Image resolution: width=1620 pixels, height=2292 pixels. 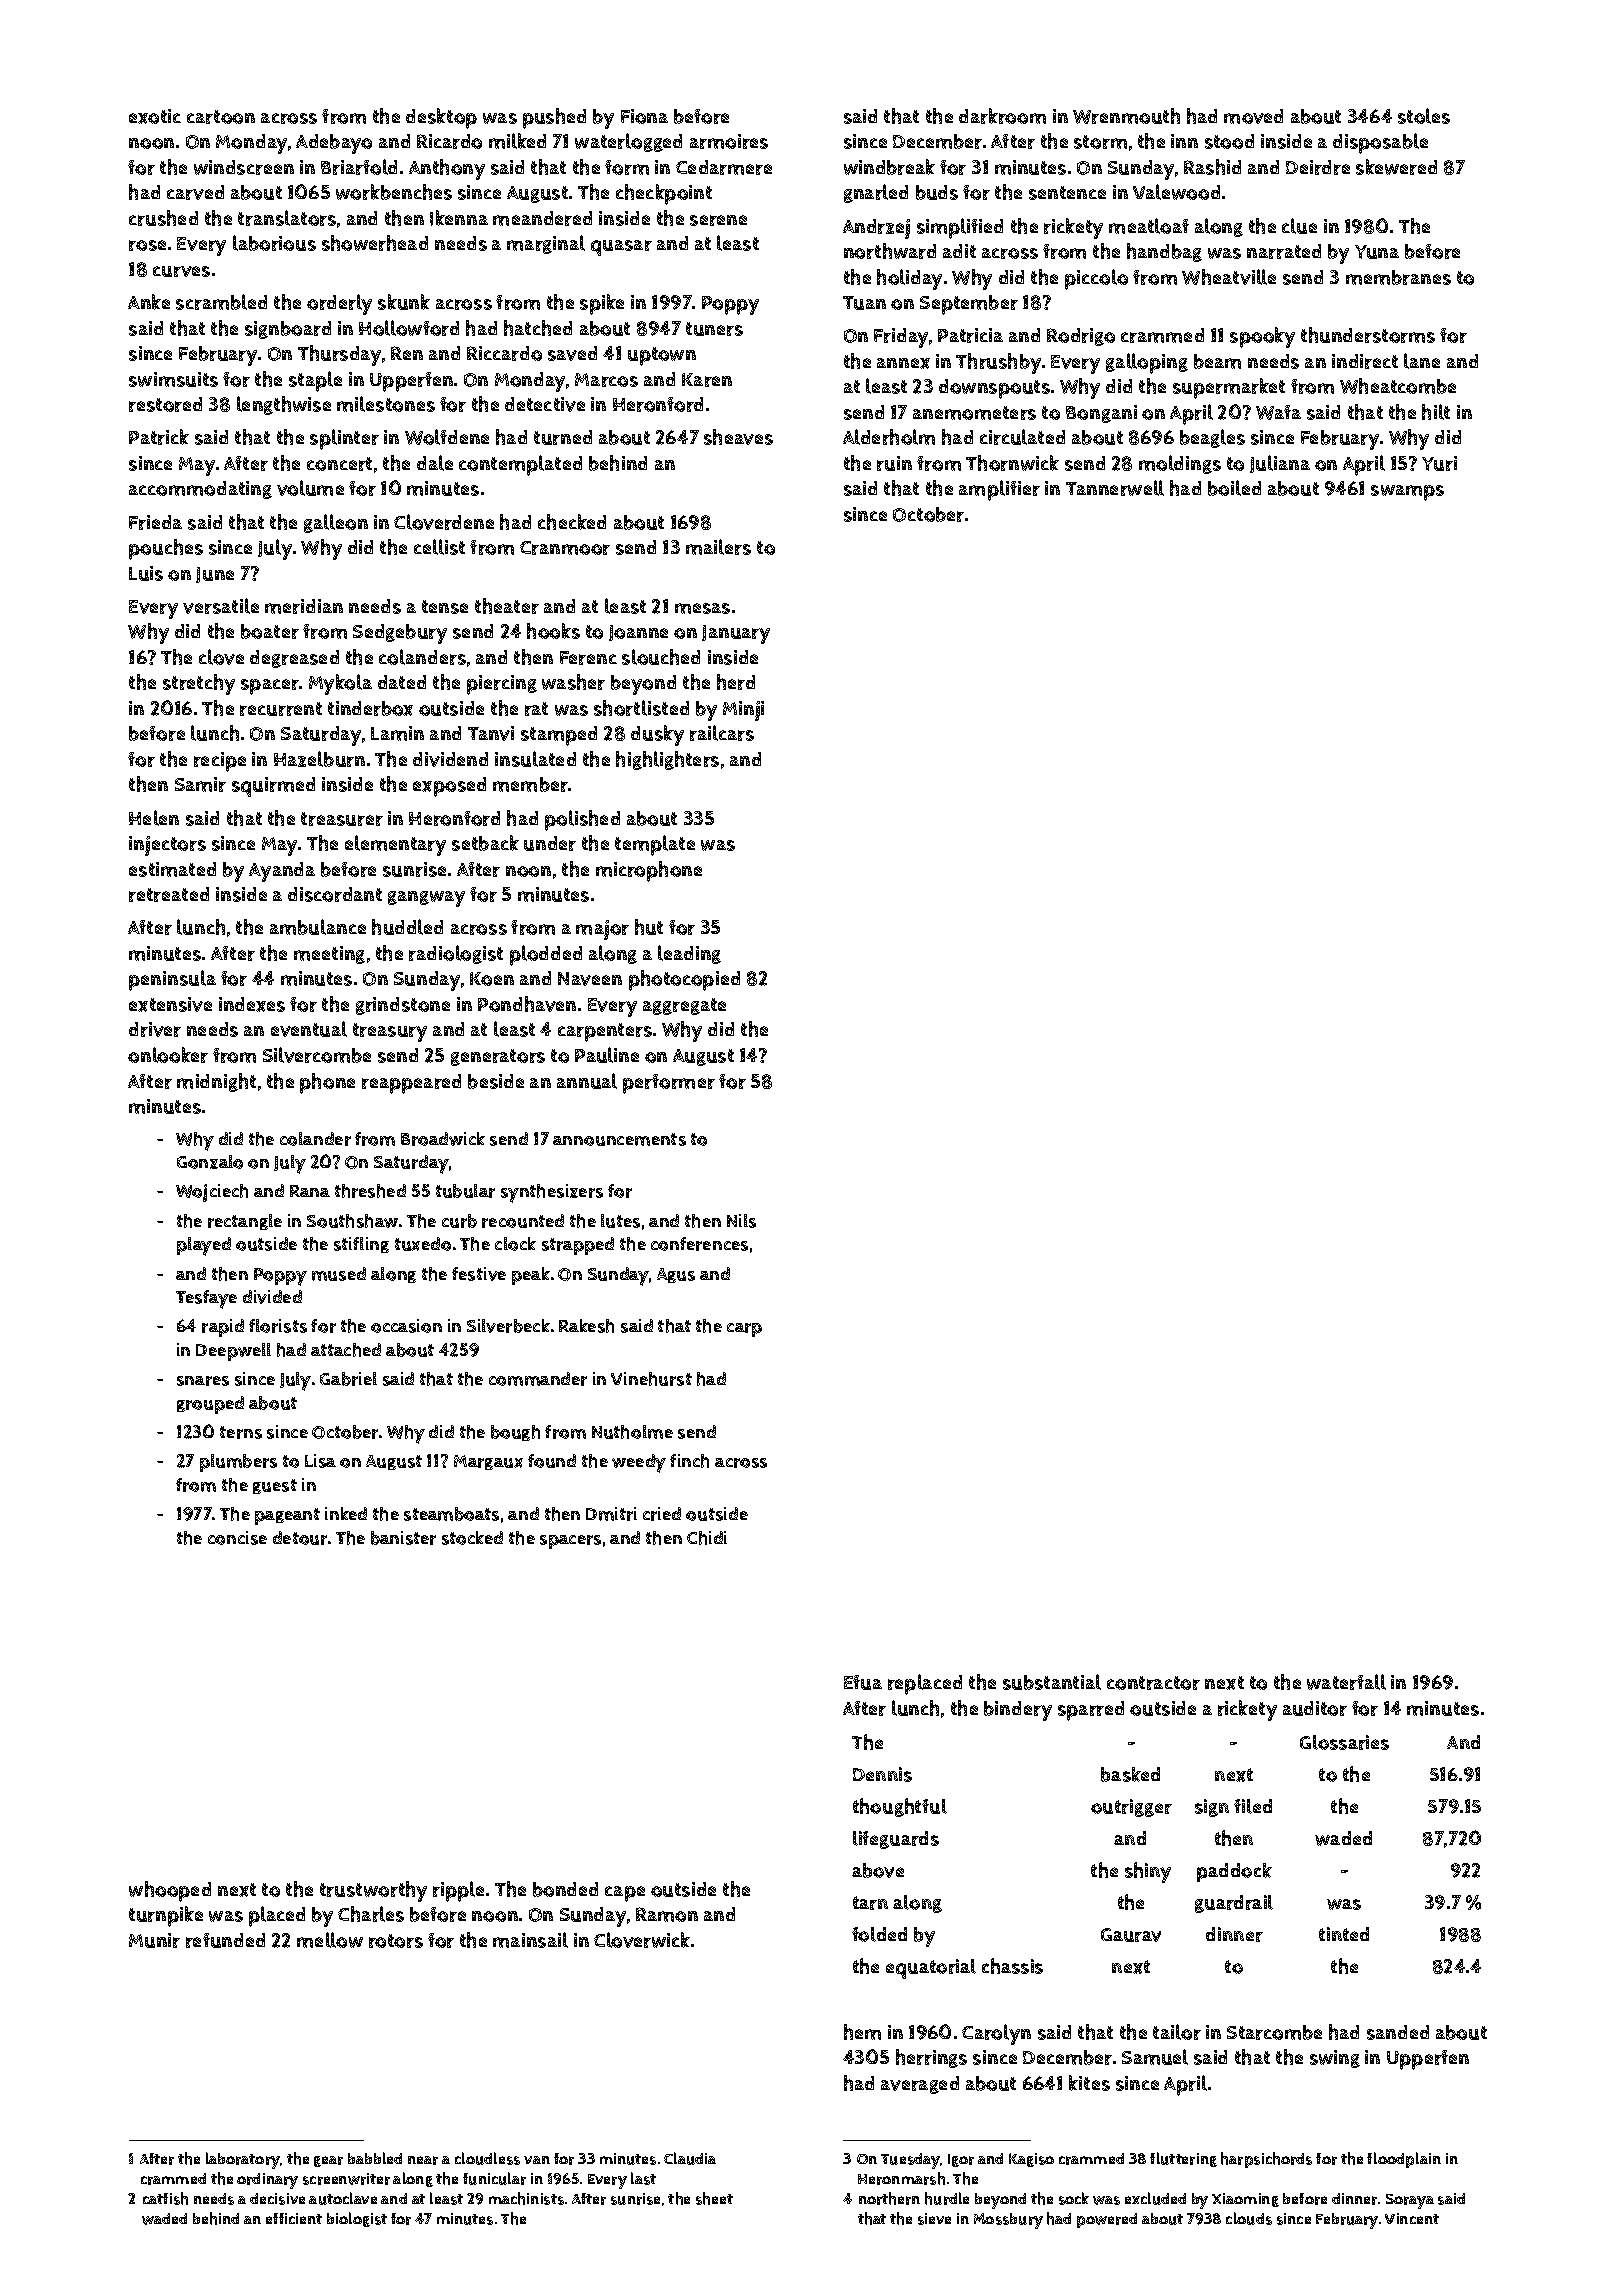 I want to click on carved, so click(x=195, y=192).
